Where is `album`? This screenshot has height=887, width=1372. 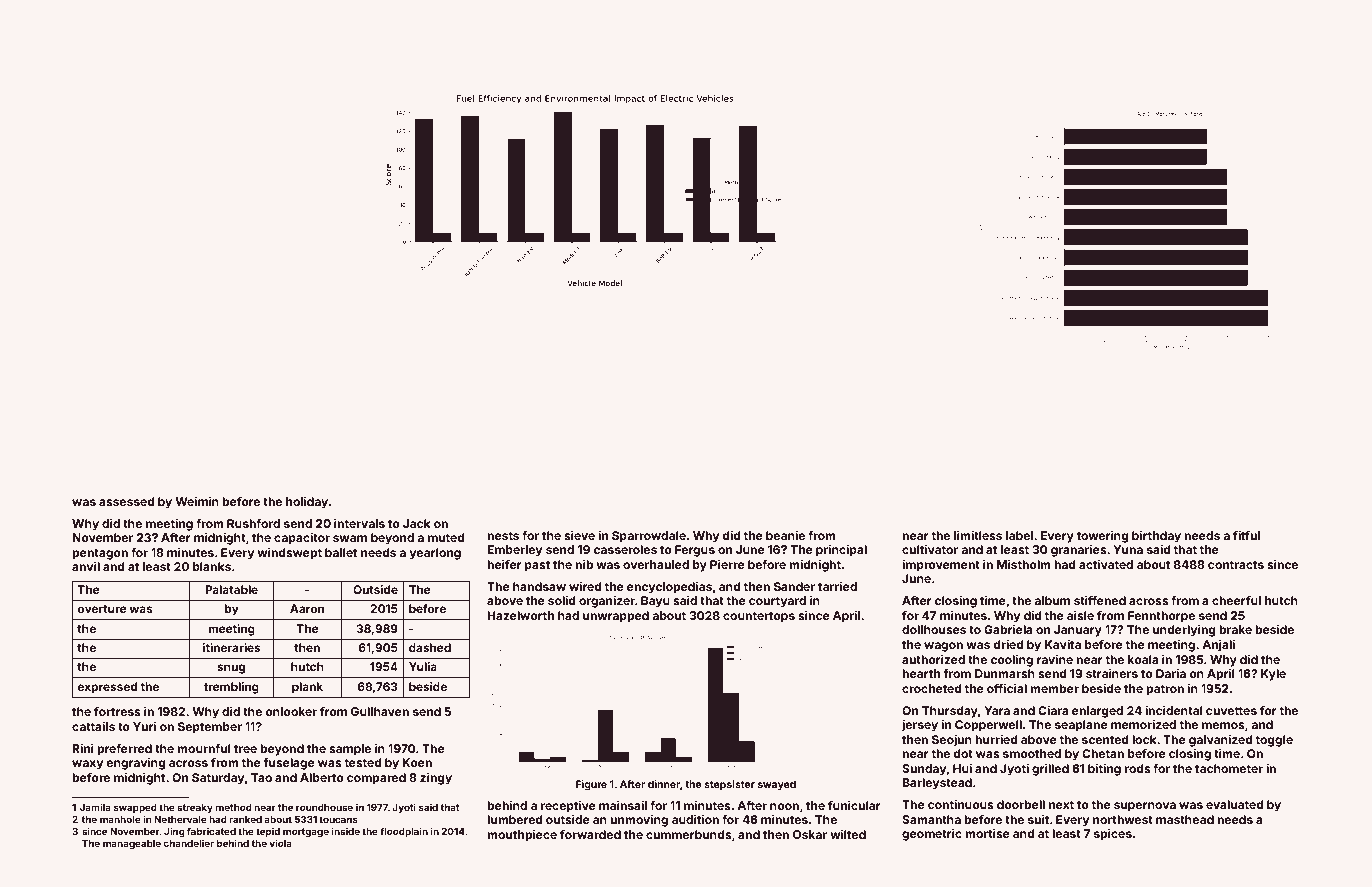
album is located at coordinates (1052, 600).
